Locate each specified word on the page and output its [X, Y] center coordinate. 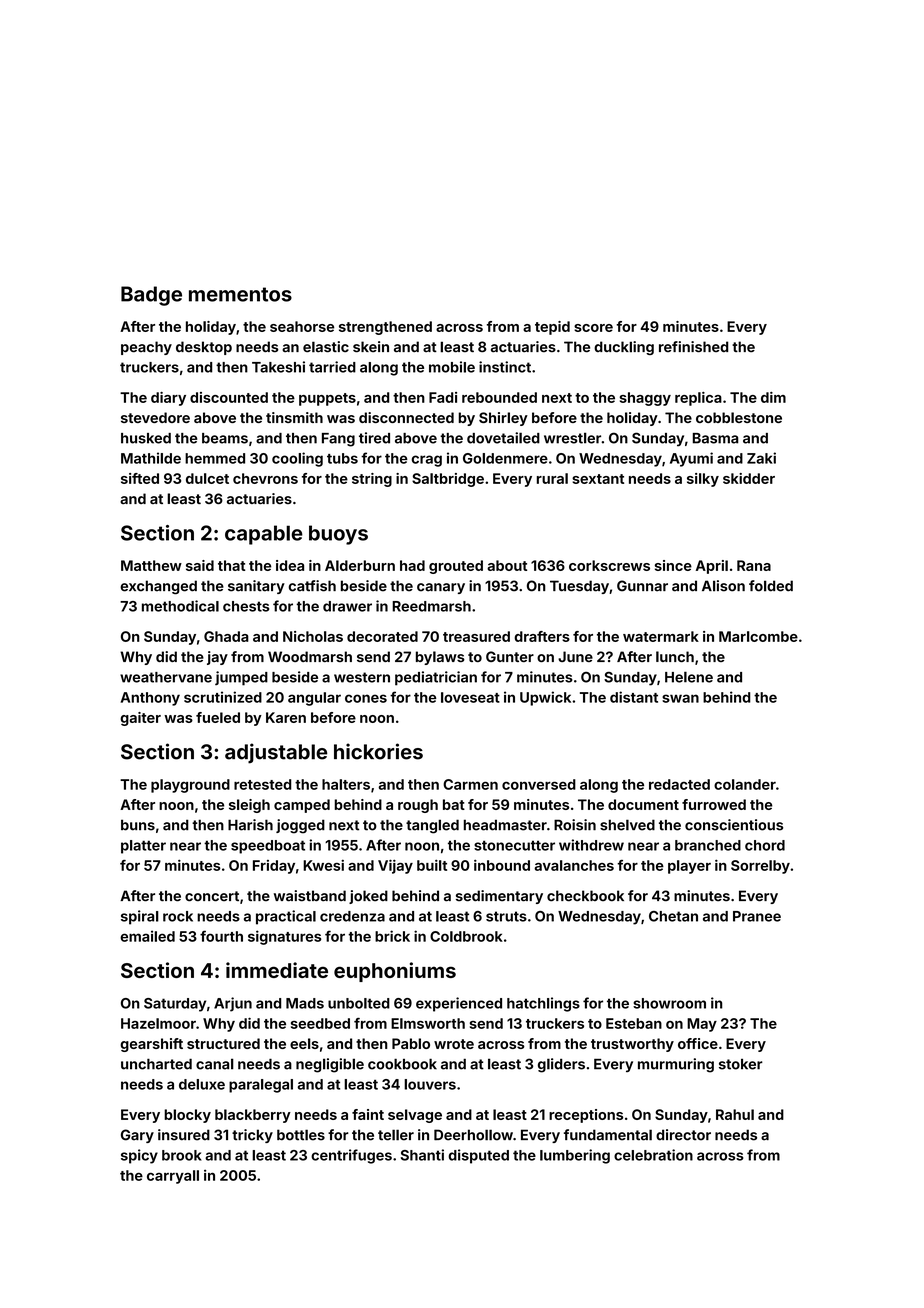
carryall [173, 1177]
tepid [552, 328]
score [593, 328]
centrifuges [351, 1156]
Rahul [735, 1114]
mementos [240, 294]
